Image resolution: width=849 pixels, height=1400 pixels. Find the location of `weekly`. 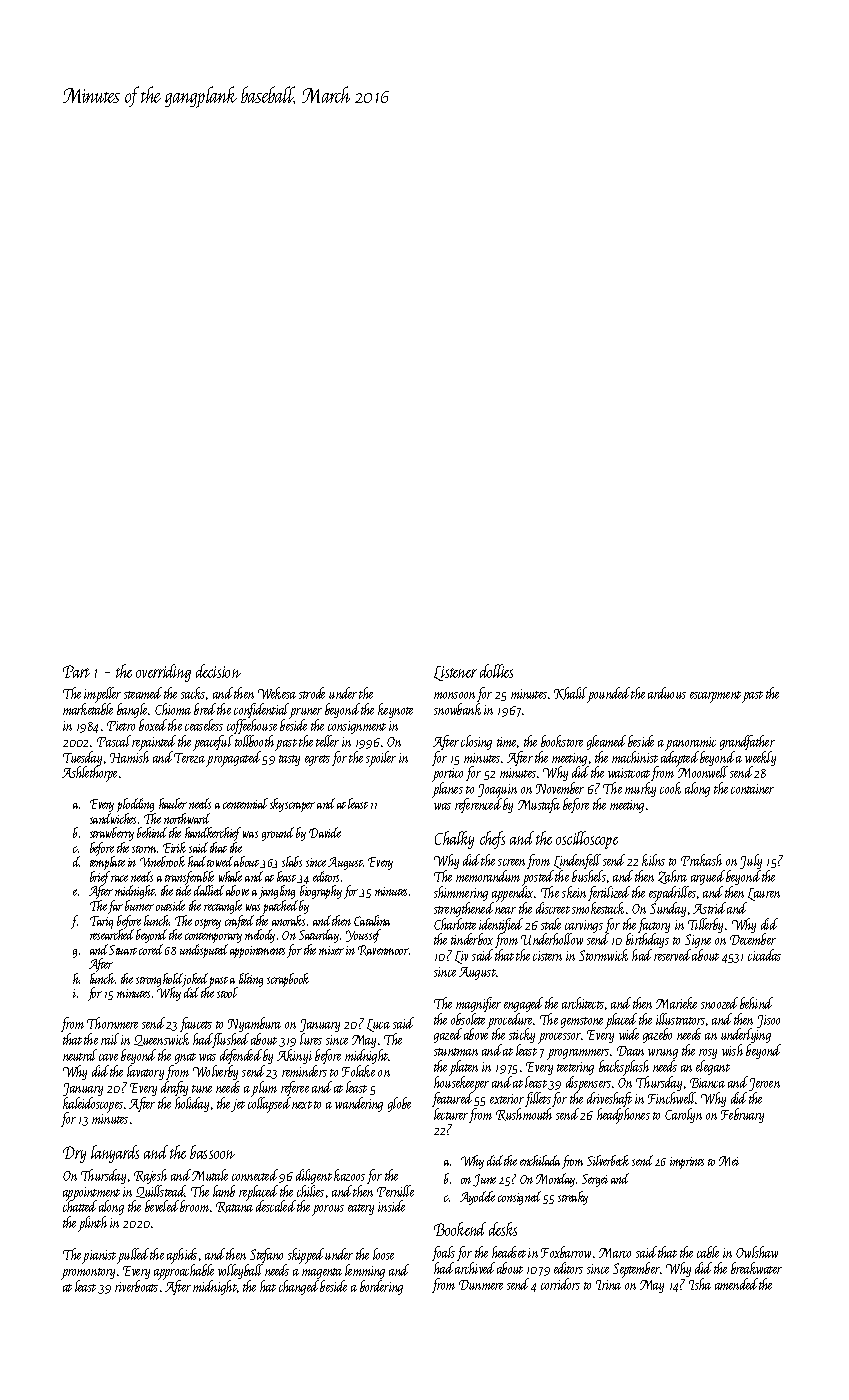

weekly is located at coordinates (760, 759).
